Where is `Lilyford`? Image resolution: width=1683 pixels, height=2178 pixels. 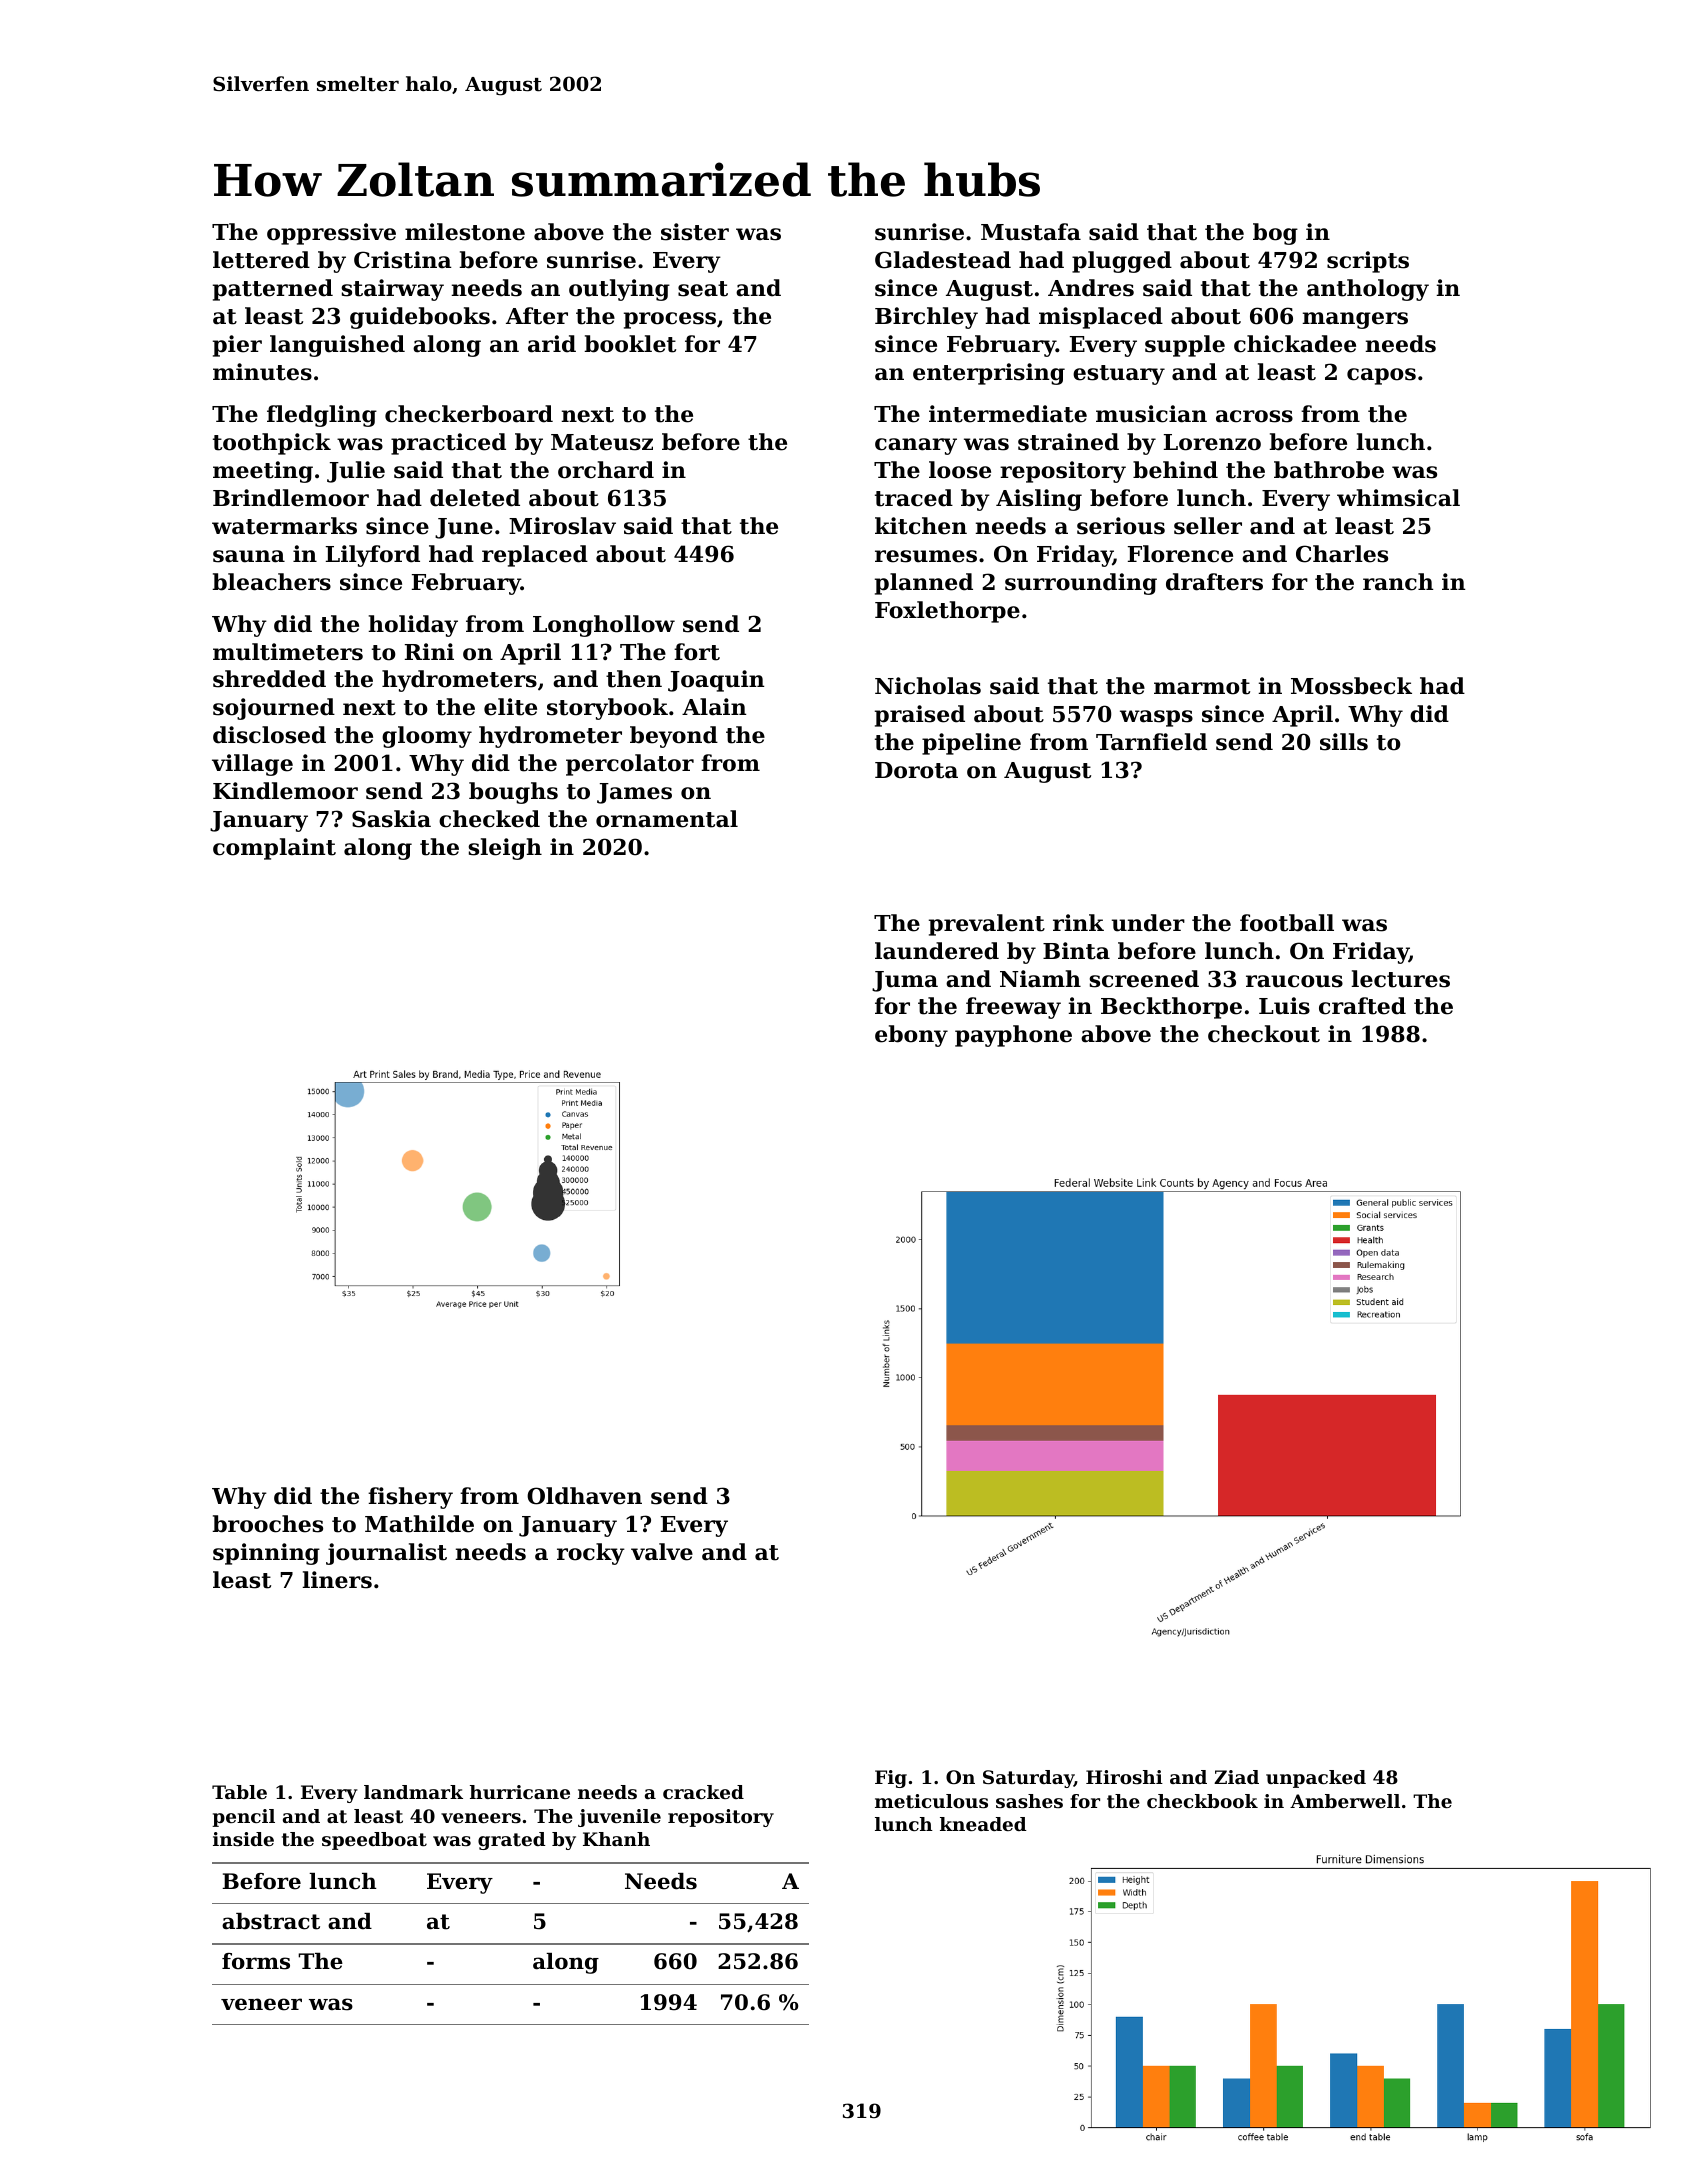
Lilyford is located at coordinates (373, 556).
